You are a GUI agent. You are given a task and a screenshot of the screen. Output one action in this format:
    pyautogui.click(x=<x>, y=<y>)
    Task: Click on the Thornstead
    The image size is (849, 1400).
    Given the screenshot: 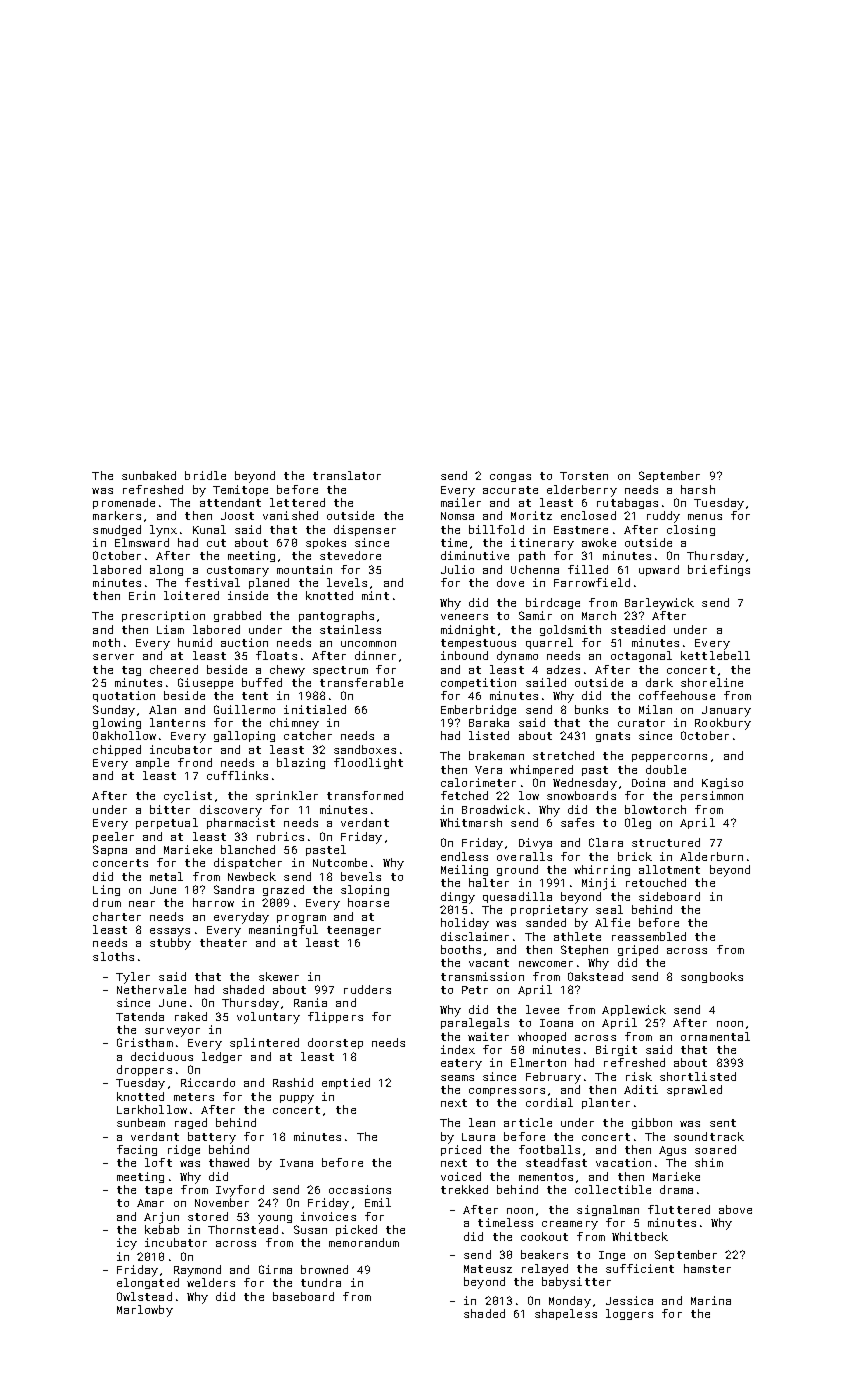 What is the action you would take?
    pyautogui.click(x=243, y=1229)
